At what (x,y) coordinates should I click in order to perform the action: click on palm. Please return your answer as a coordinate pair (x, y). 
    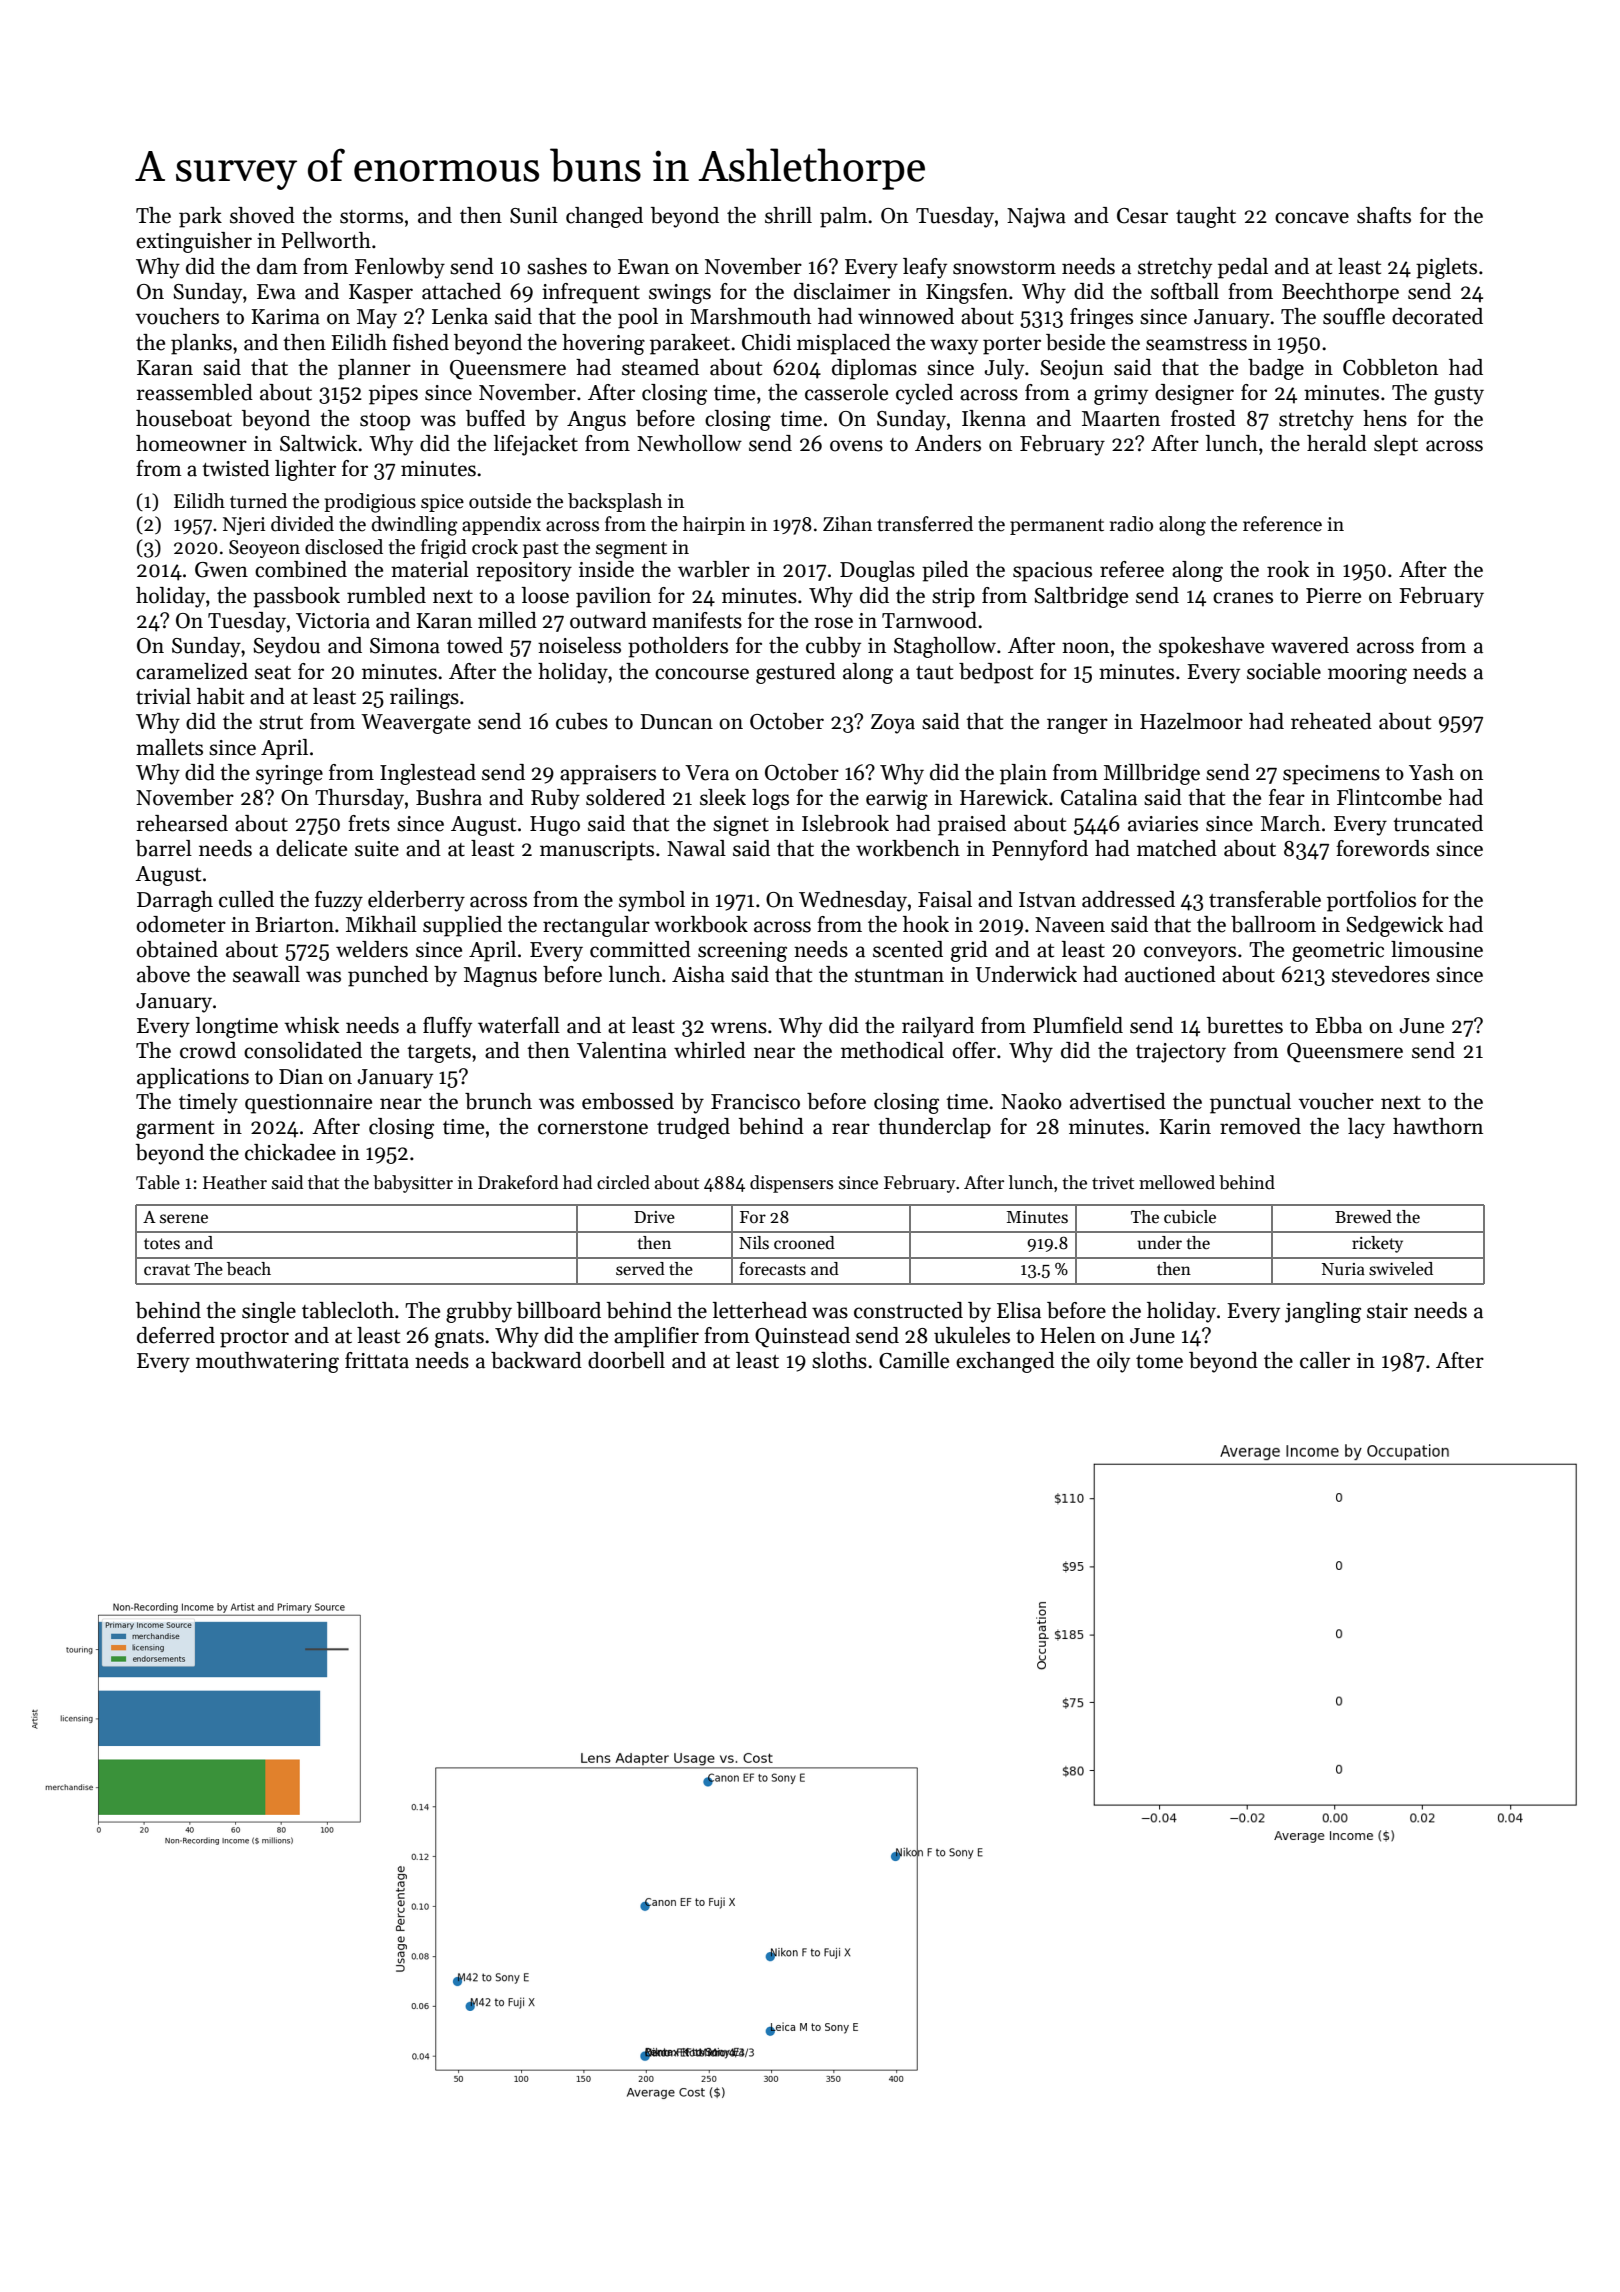
    Looking at the image, I should click on (843, 217).
